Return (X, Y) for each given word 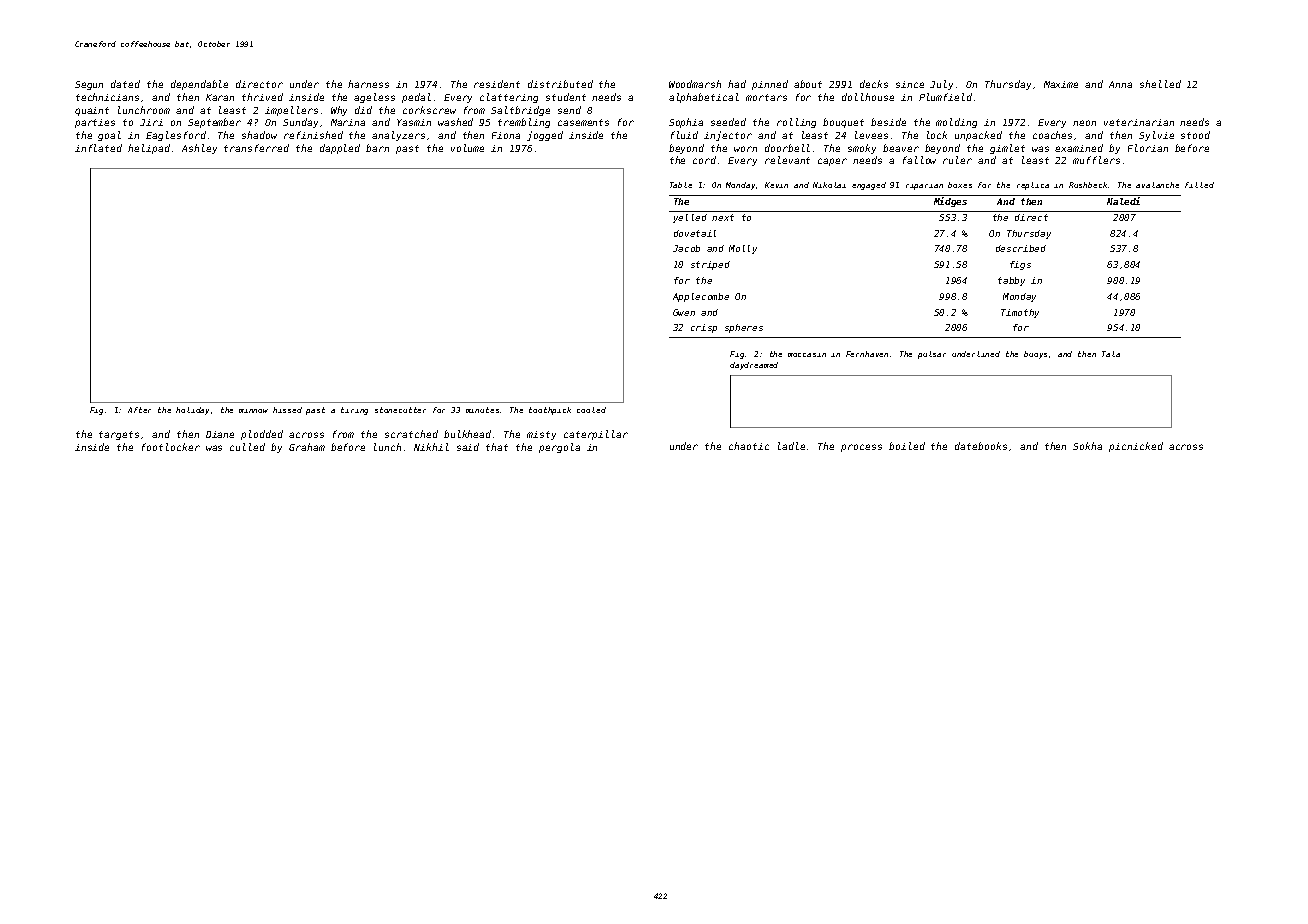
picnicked (1136, 447)
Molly (743, 249)
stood (1195, 135)
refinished (313, 135)
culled (247, 447)
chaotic (749, 446)
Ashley (199, 149)
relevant (787, 160)
